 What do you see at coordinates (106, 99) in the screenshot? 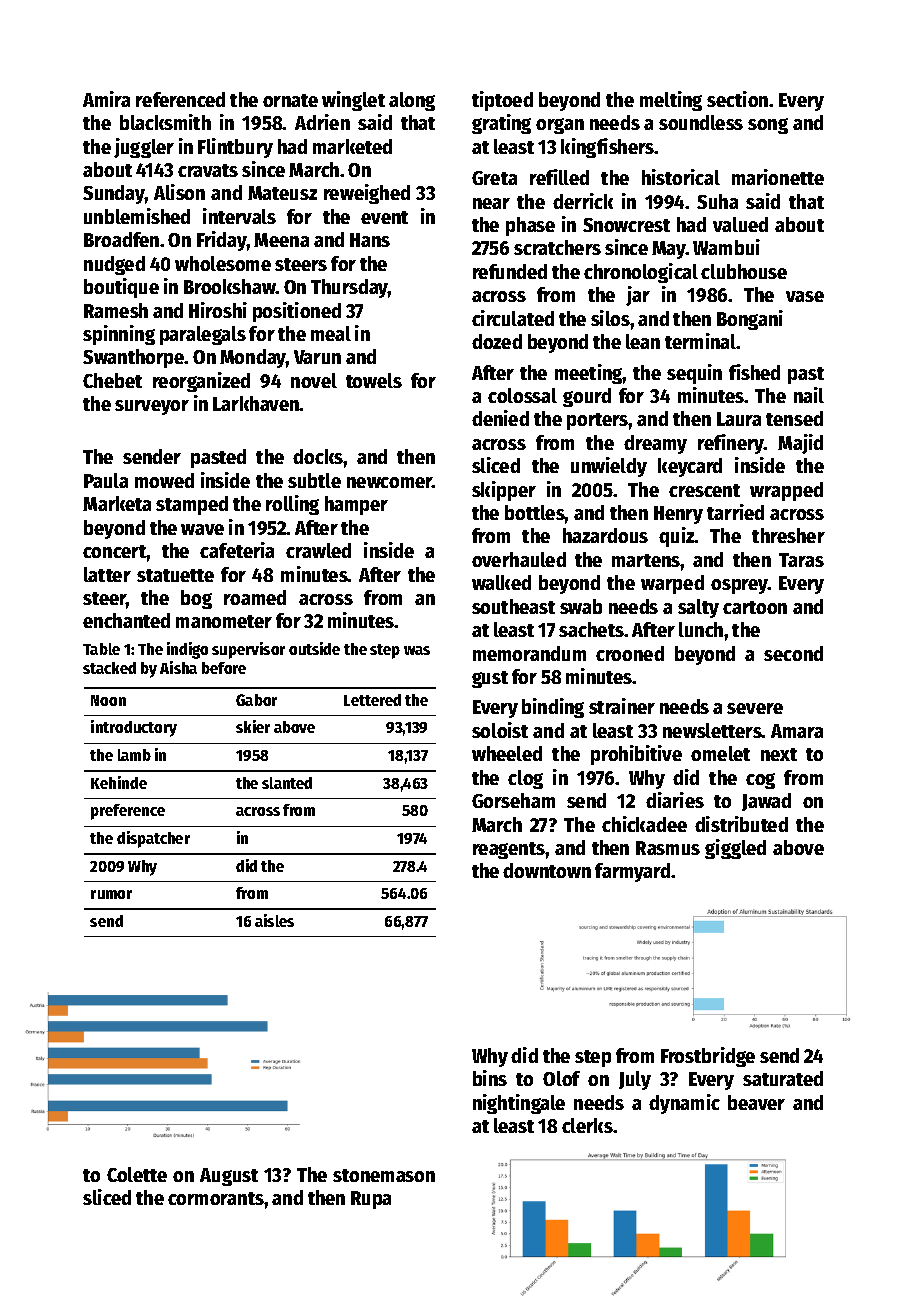
I see `Amira` at bounding box center [106, 99].
